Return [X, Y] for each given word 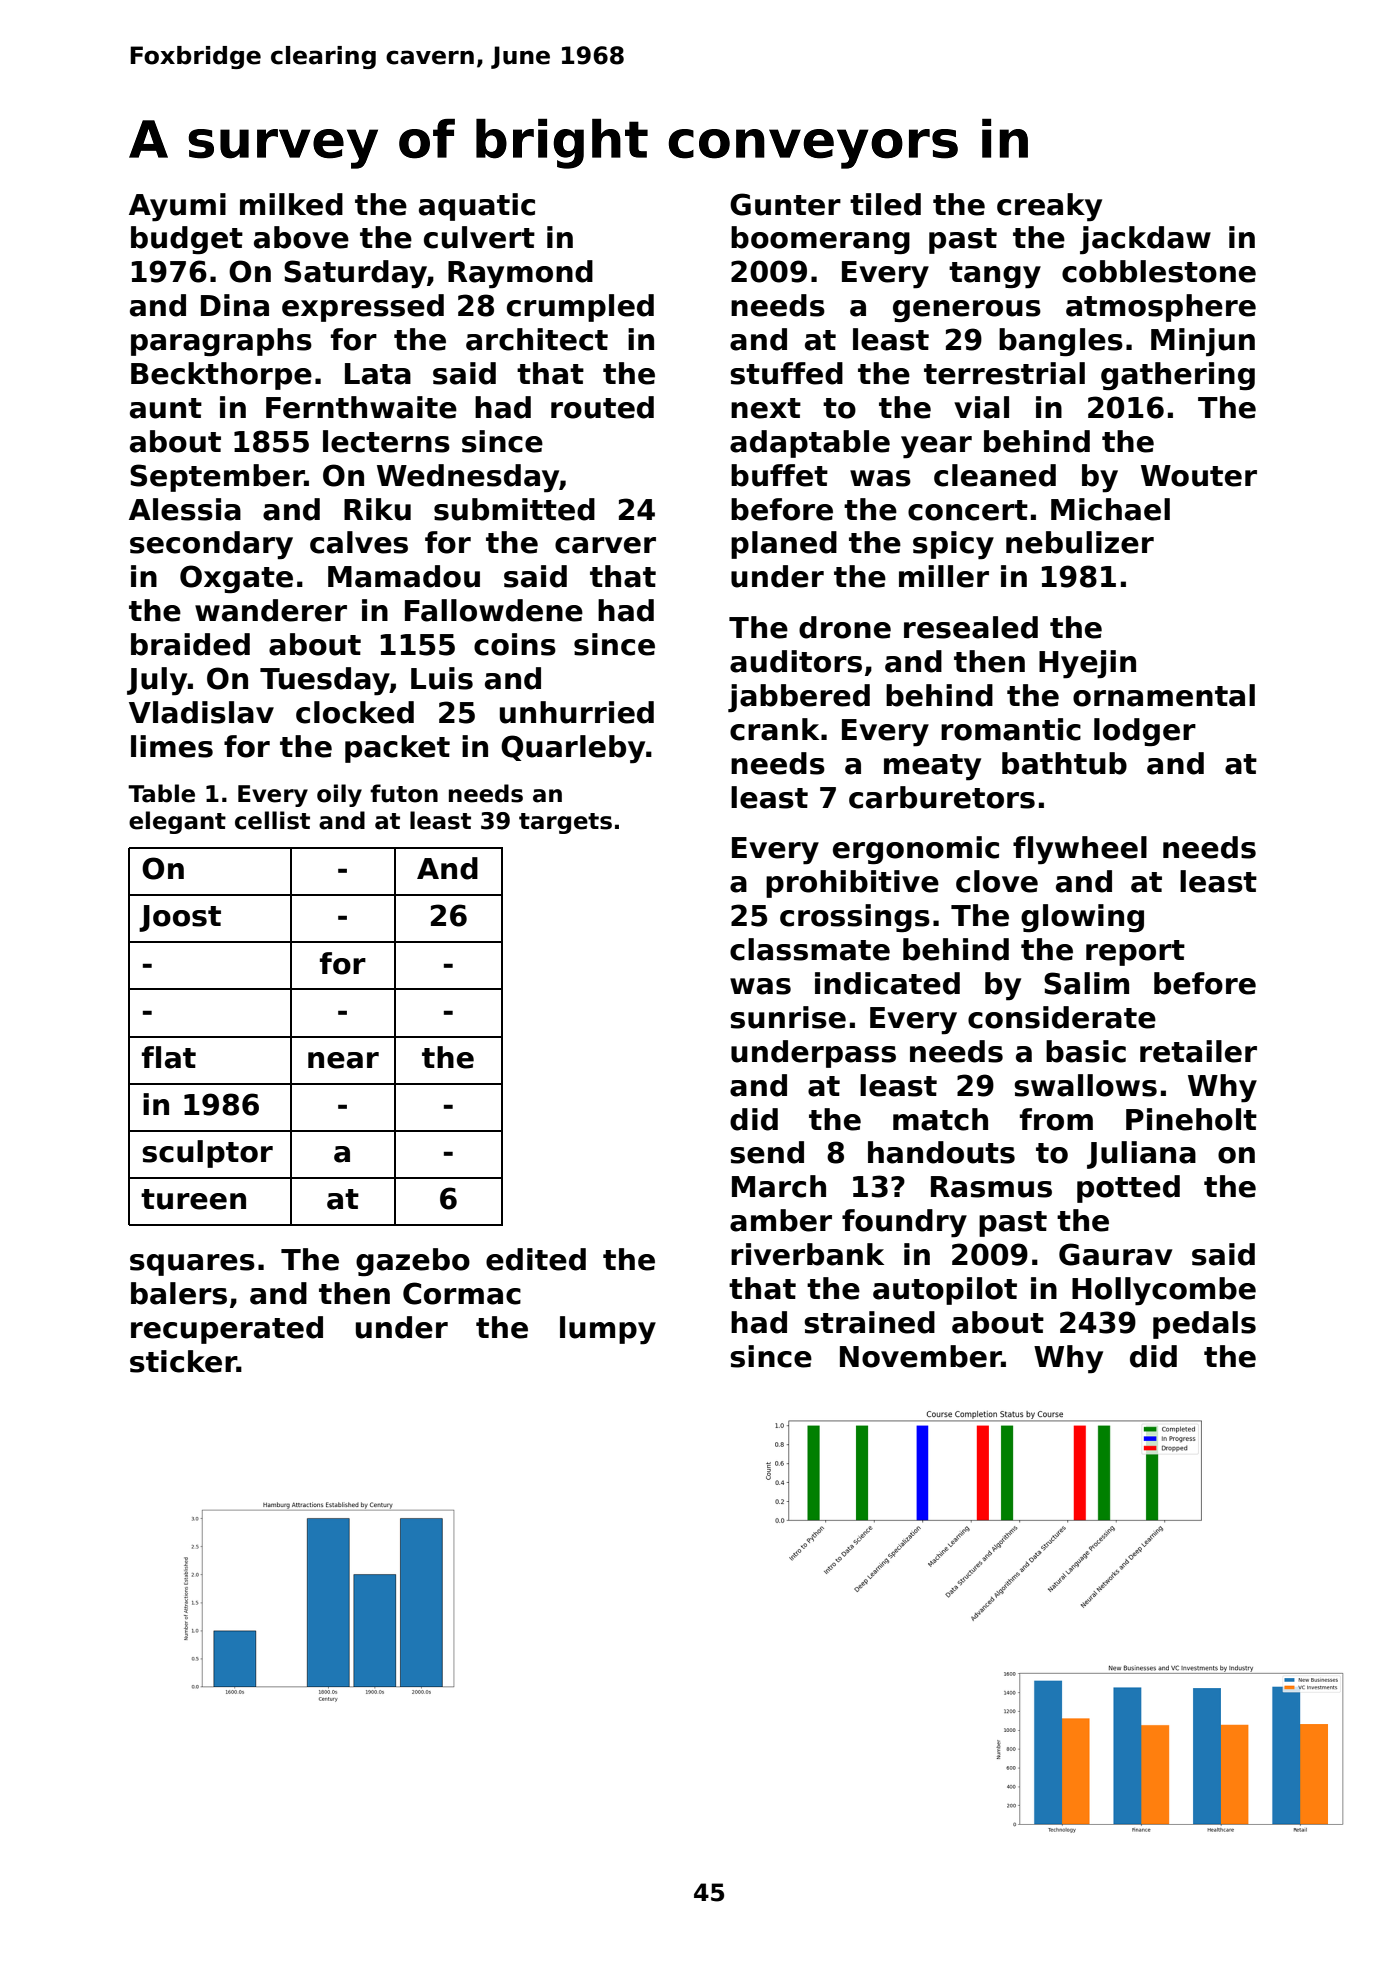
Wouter [1199, 476]
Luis [442, 678]
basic [1086, 1051]
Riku [377, 509]
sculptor [207, 1154]
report [1135, 953]
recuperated [227, 1330]
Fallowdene [494, 610]
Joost [180, 918]
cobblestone [1159, 271]
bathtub [1064, 763]
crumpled [580, 308]
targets [565, 823]
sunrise [788, 1017]
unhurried [577, 712]
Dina [235, 305]
